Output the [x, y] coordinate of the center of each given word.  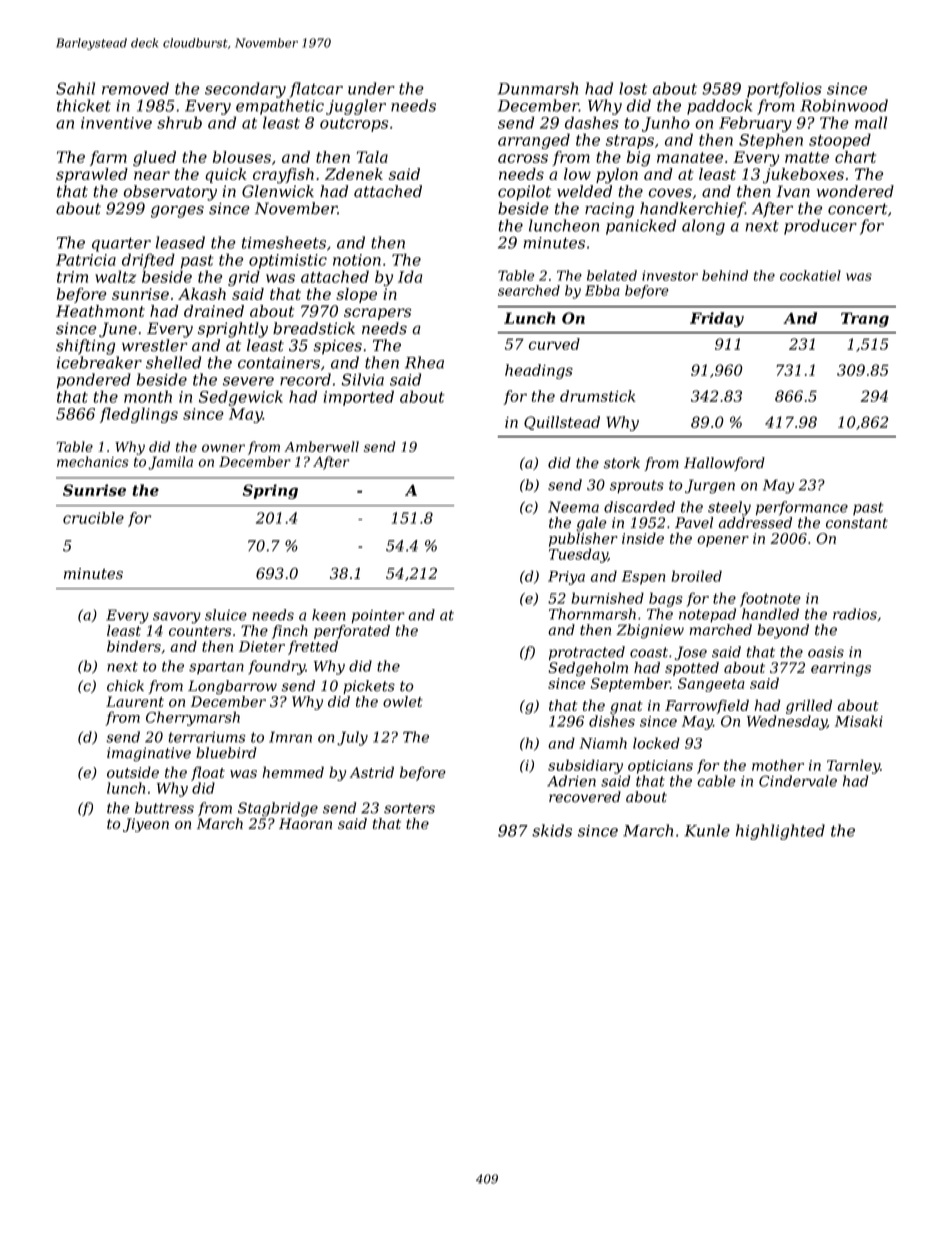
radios [855, 614]
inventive [116, 123]
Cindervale [798, 781]
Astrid [372, 772]
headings [539, 371]
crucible [93, 518]
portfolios [784, 90]
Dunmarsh [538, 88]
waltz [115, 276]
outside [133, 772]
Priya [566, 578]
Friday [717, 319]
